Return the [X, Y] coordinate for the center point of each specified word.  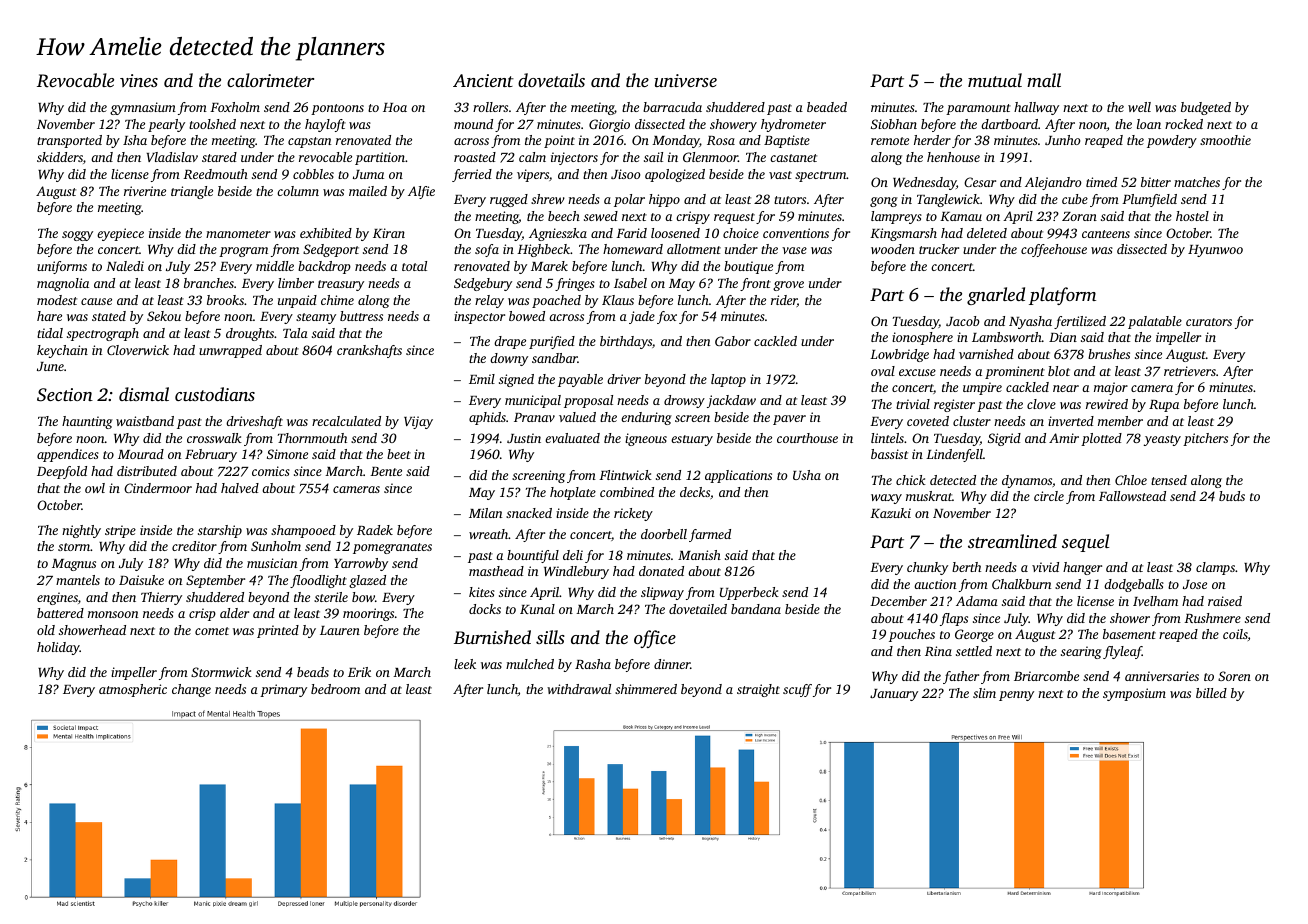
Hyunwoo [1215, 251]
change [191, 690]
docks [485, 609]
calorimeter [270, 80]
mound [473, 124]
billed [1211, 693]
